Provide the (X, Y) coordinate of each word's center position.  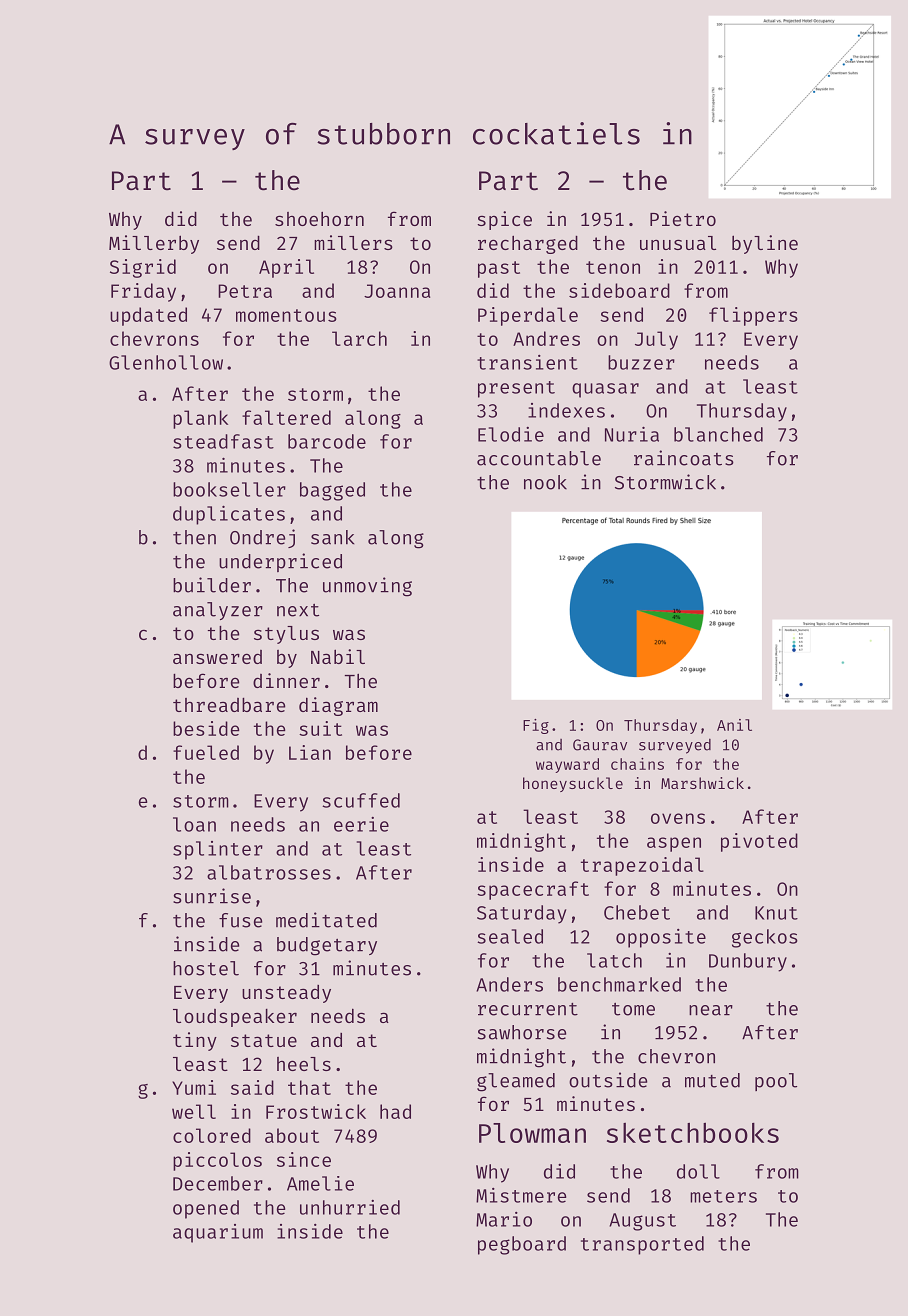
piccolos (217, 1161)
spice (504, 220)
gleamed (516, 1082)
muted (712, 1080)
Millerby (154, 244)
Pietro (683, 218)
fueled (206, 752)
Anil (734, 725)
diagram (338, 706)
